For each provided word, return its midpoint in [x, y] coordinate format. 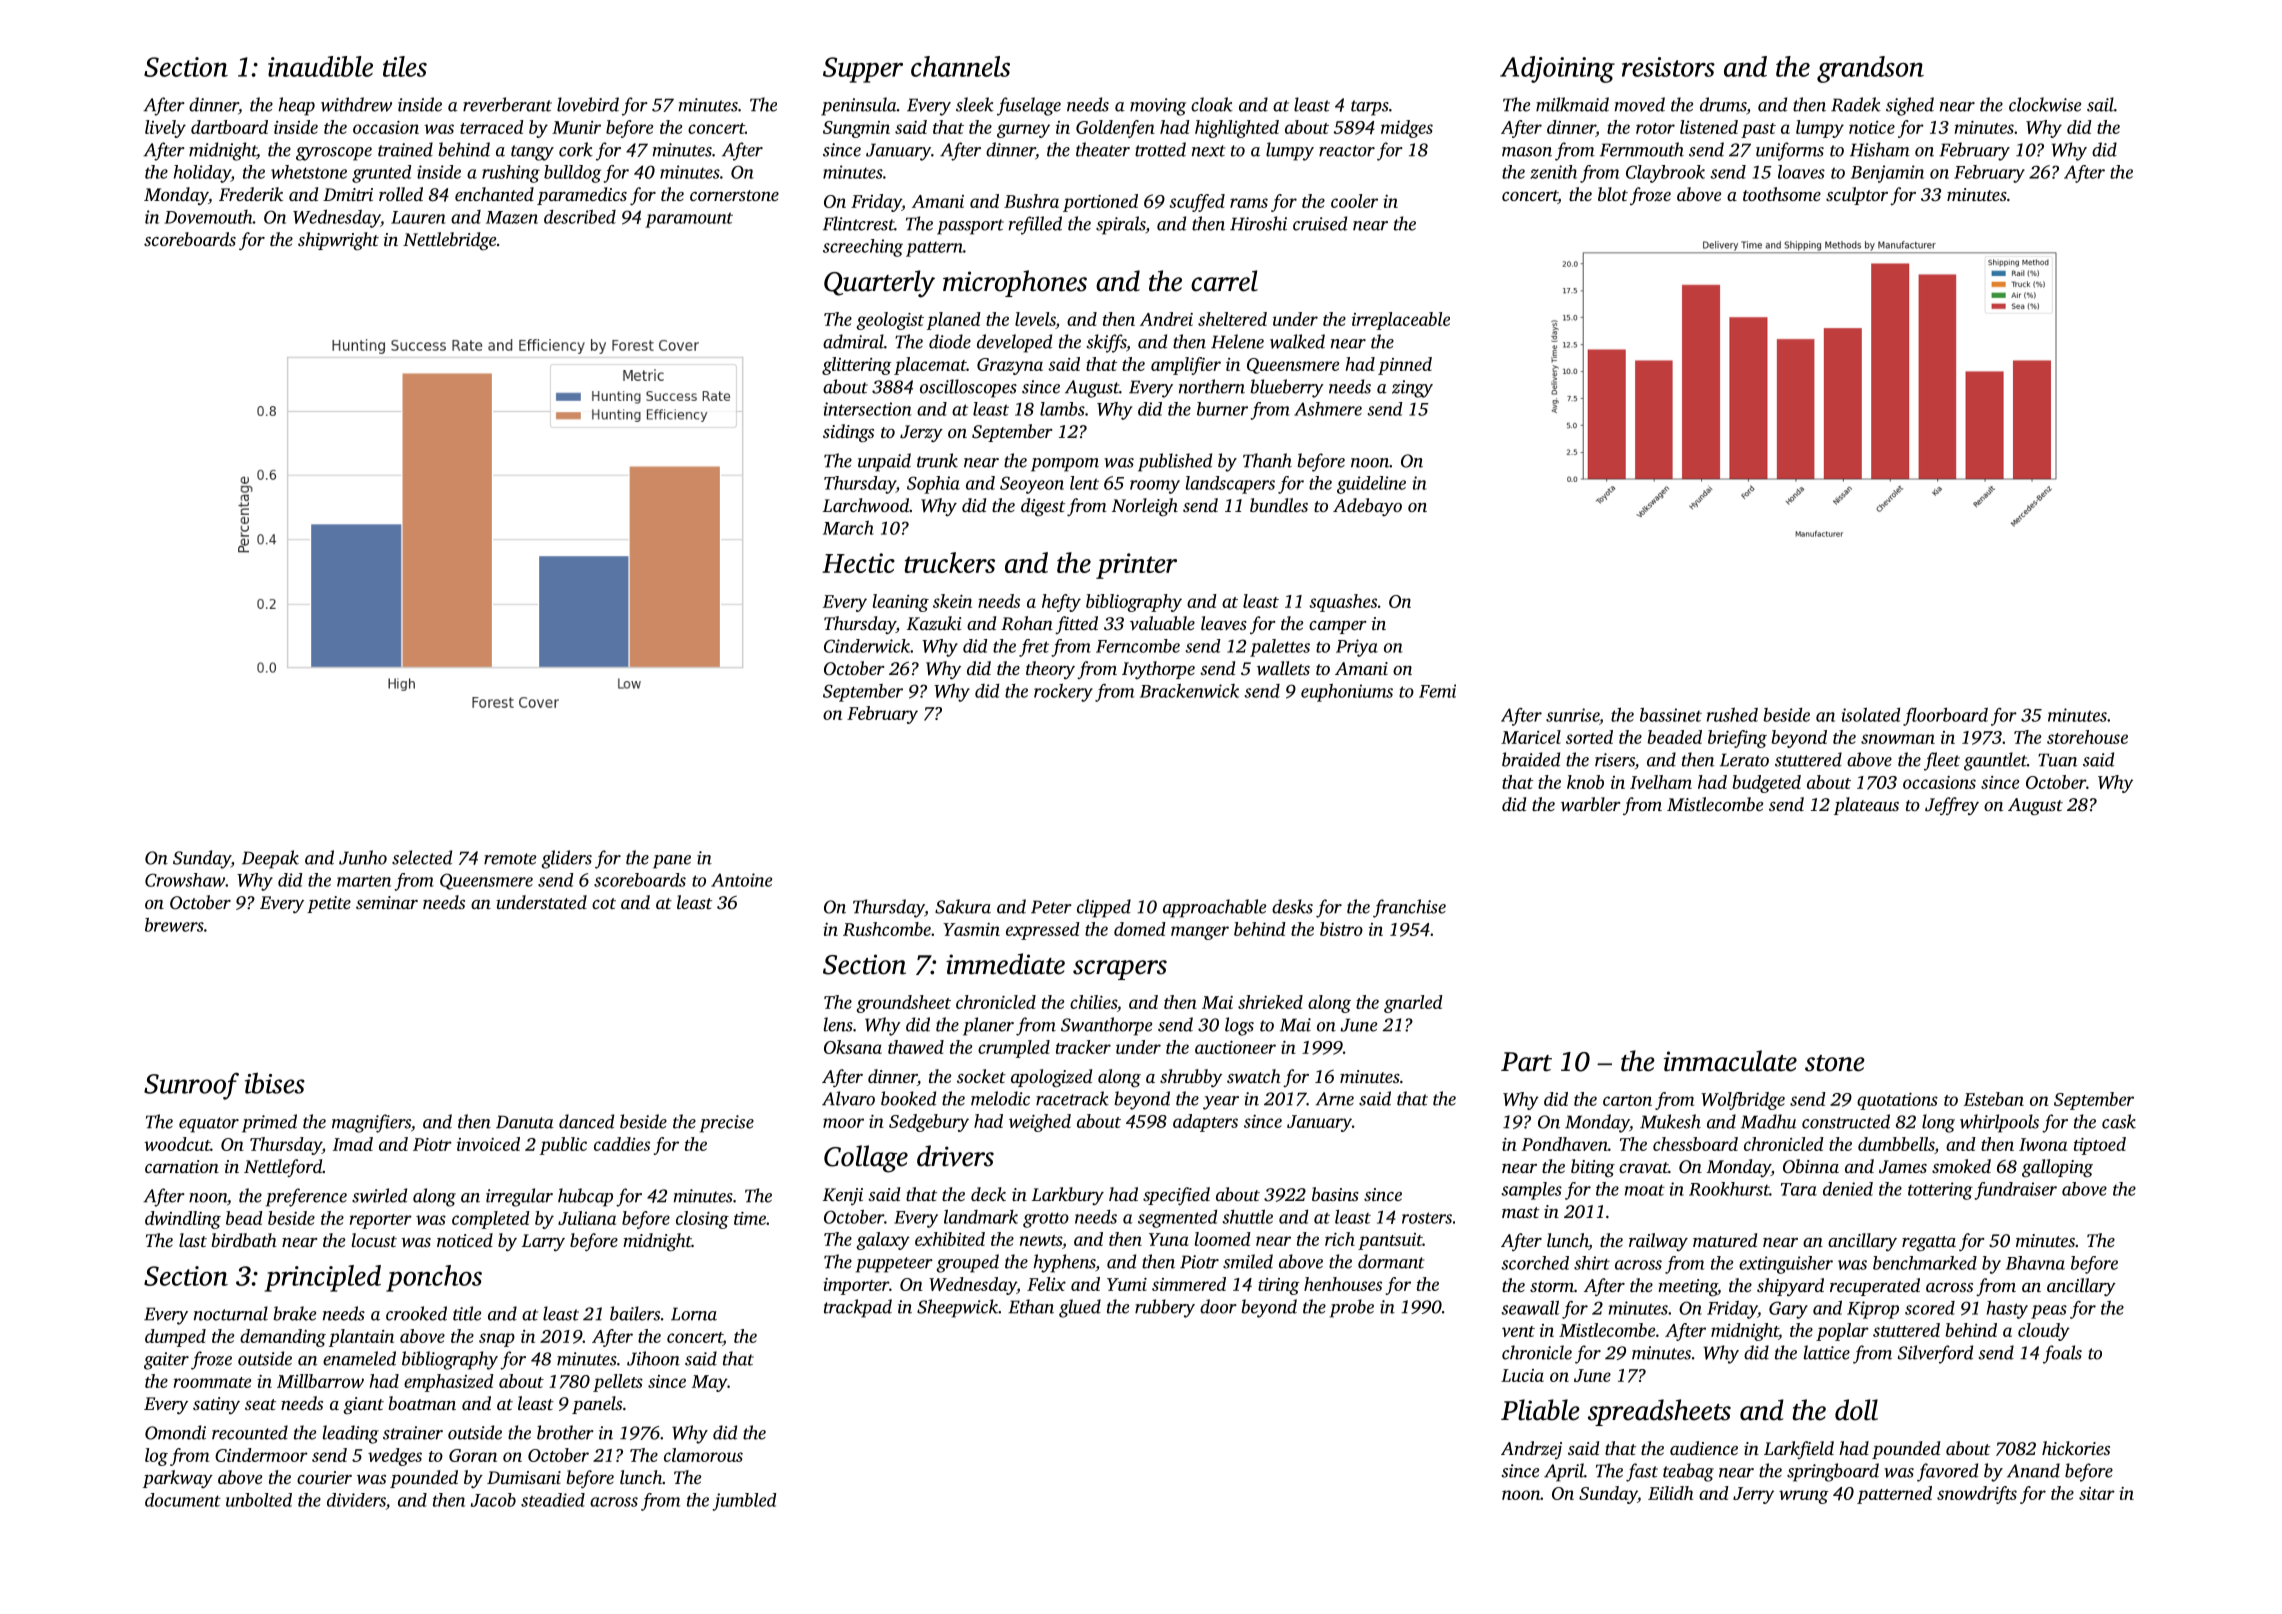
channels [960, 66]
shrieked [1270, 1002]
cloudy [2044, 1332]
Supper [863, 70]
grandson [1870, 69]
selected [422, 857]
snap [497, 1340]
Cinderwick [867, 646]
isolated [1871, 714]
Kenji [843, 1196]
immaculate [1730, 1061]
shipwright [338, 241]
